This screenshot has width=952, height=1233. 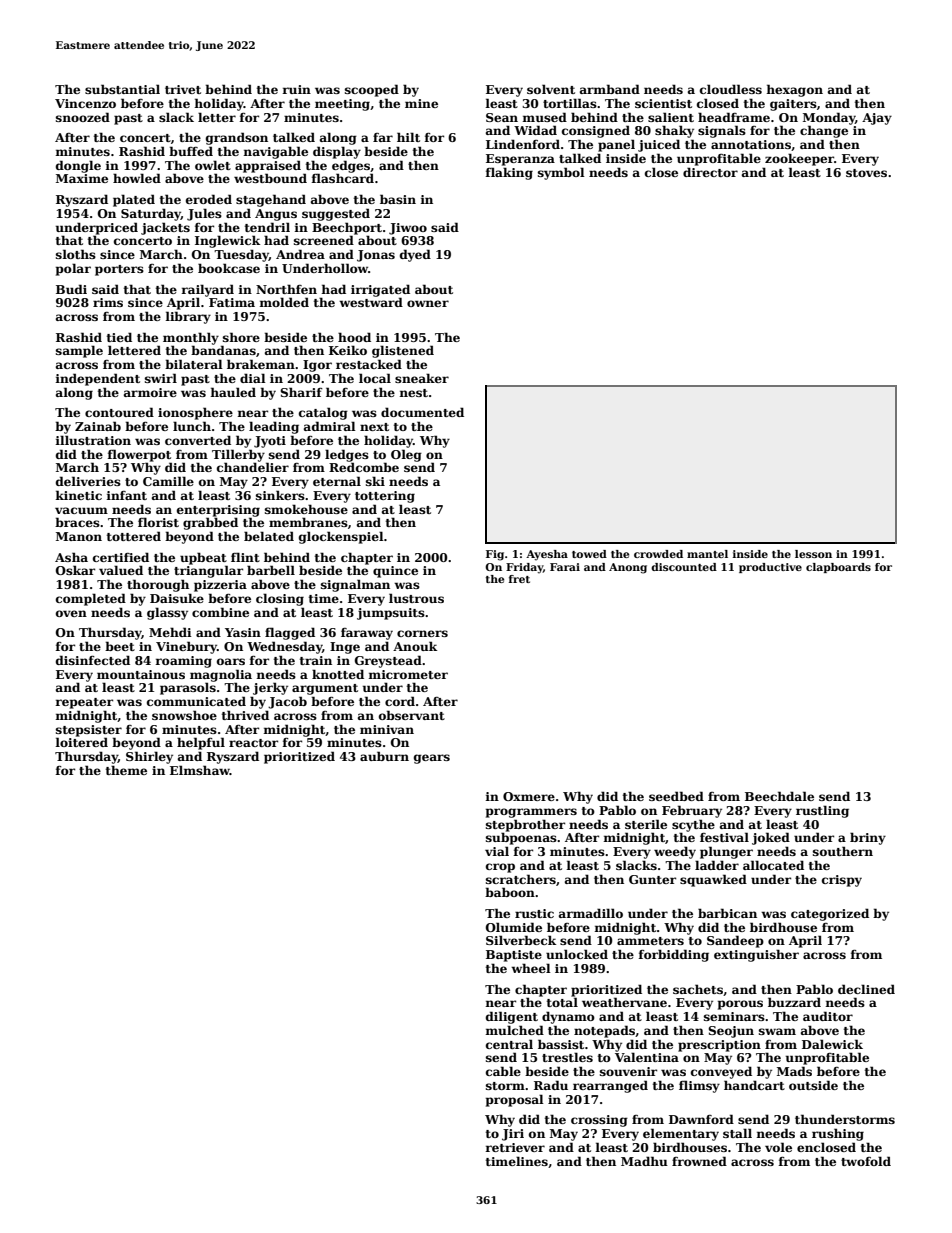 What do you see at coordinates (799, 159) in the screenshot?
I see `zookeeper` at bounding box center [799, 159].
